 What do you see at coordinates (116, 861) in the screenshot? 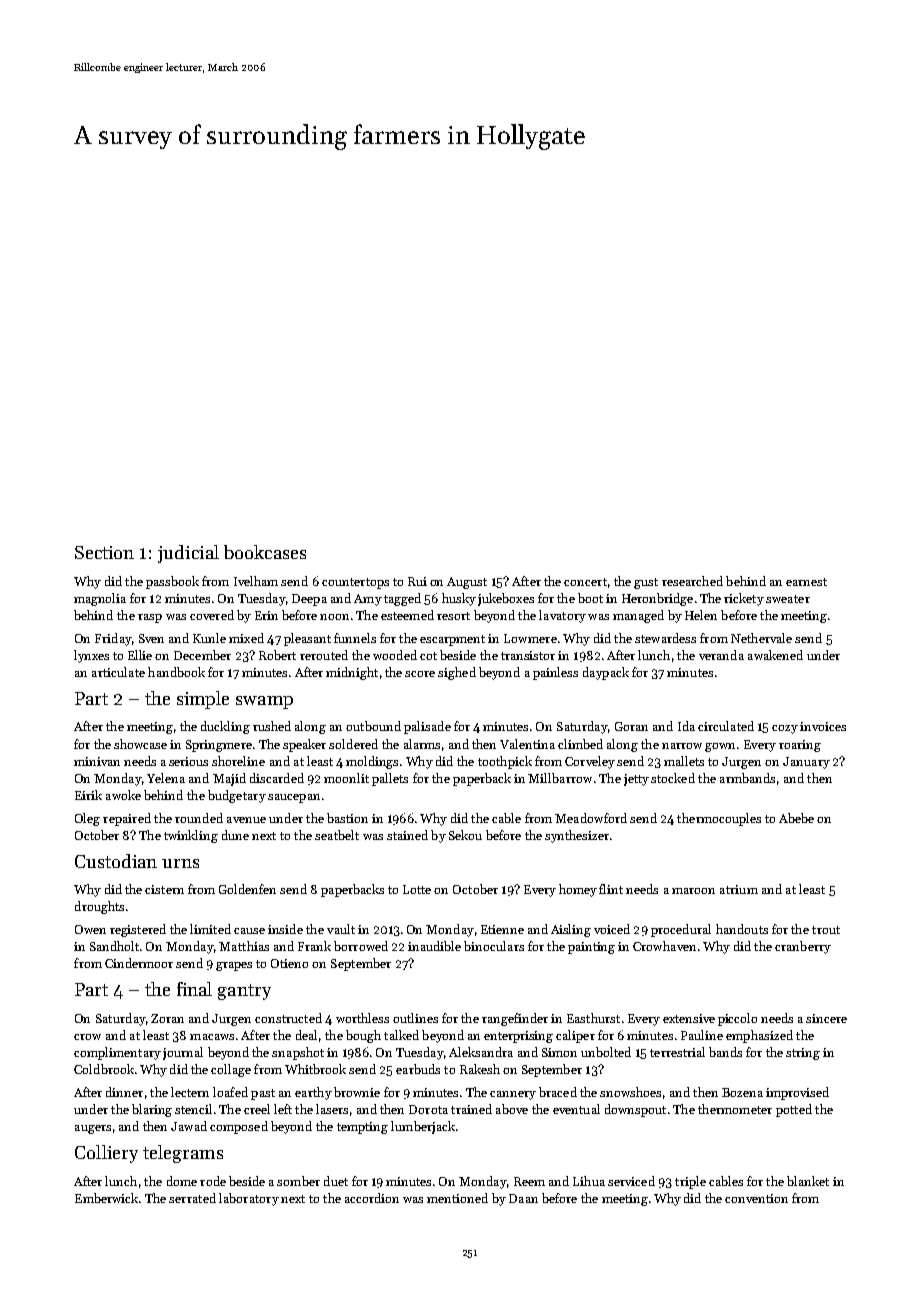
I see `Custodian` at bounding box center [116, 861].
